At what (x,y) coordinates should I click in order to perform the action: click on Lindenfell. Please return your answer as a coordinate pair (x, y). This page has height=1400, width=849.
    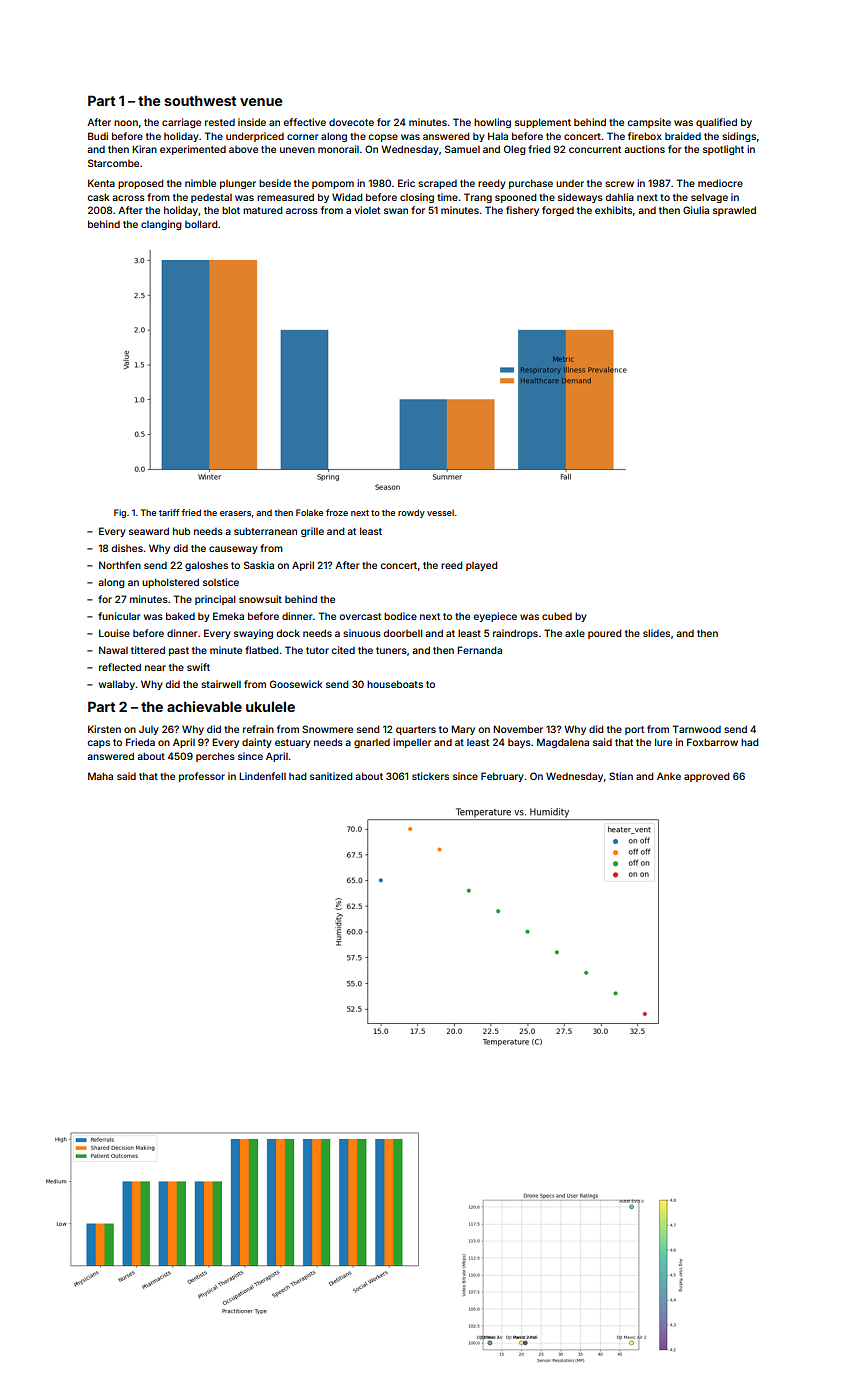
    Looking at the image, I should click on (262, 776).
